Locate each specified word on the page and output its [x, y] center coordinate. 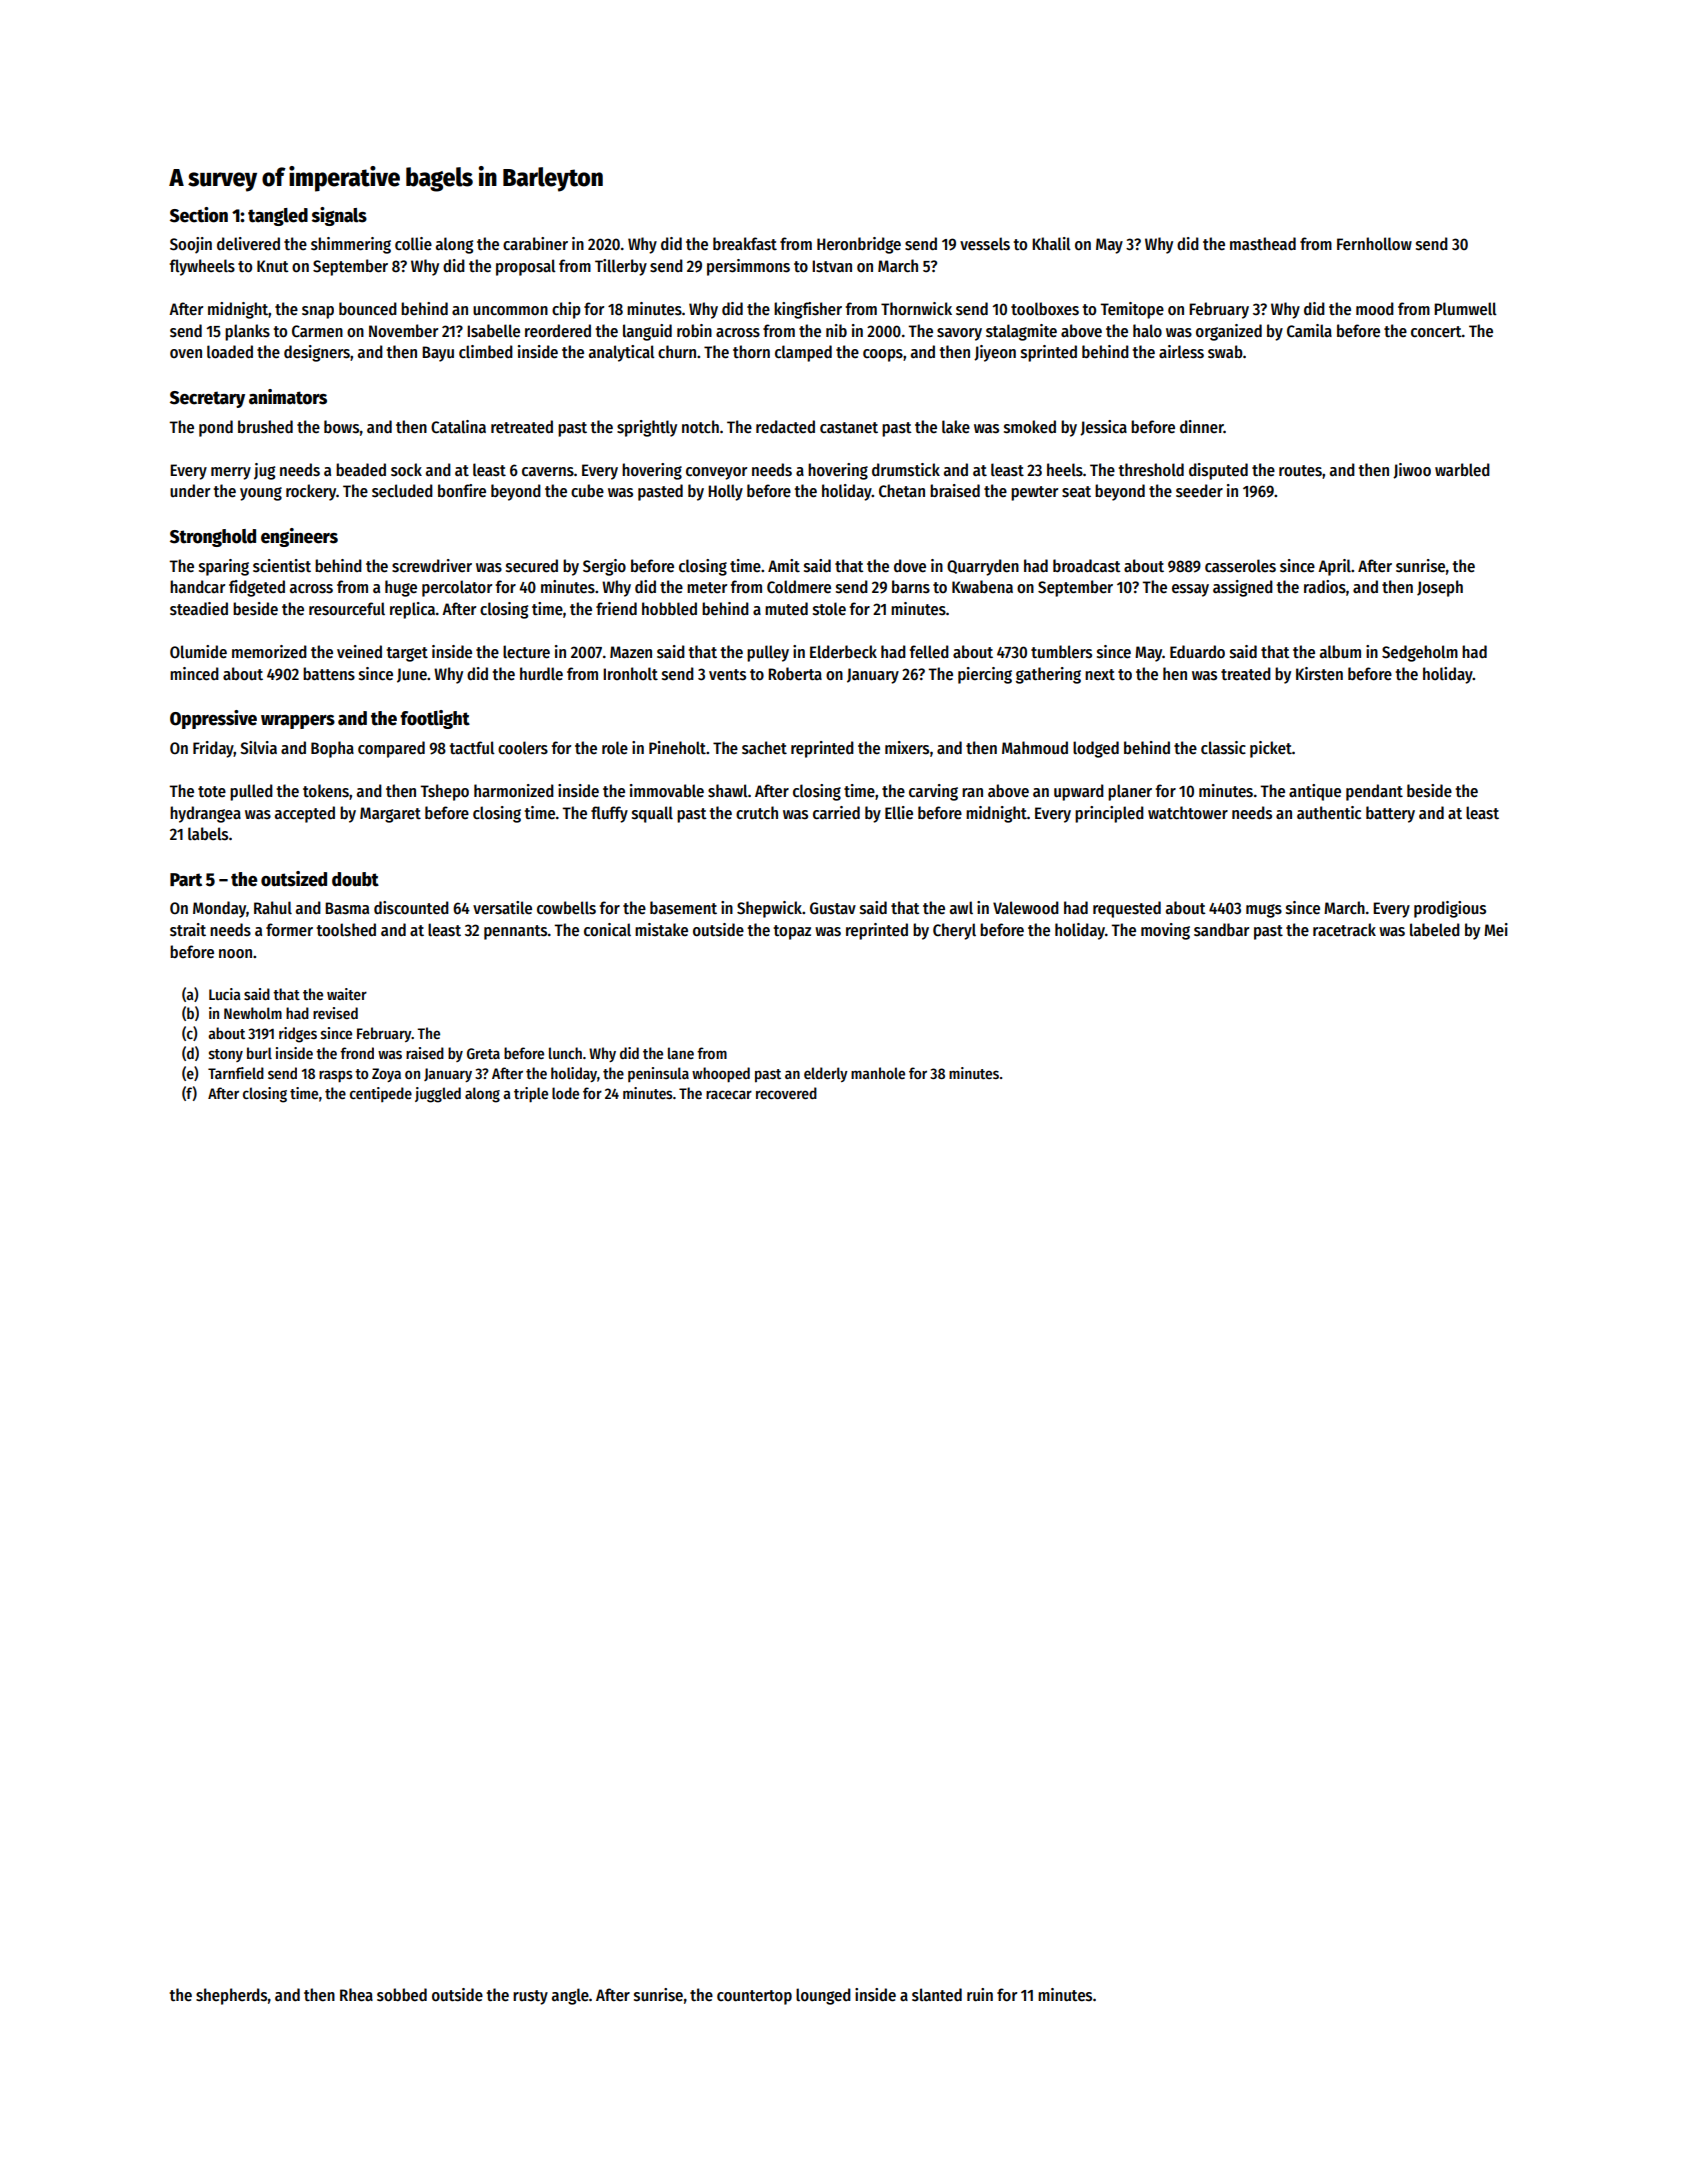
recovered [786, 1093]
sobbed [402, 1995]
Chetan [902, 491]
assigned [1243, 588]
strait [188, 930]
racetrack [1344, 930]
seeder [1199, 491]
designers [317, 353]
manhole [878, 1073]
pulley [768, 653]
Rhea [356, 1995]
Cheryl [954, 931]
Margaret [390, 815]
